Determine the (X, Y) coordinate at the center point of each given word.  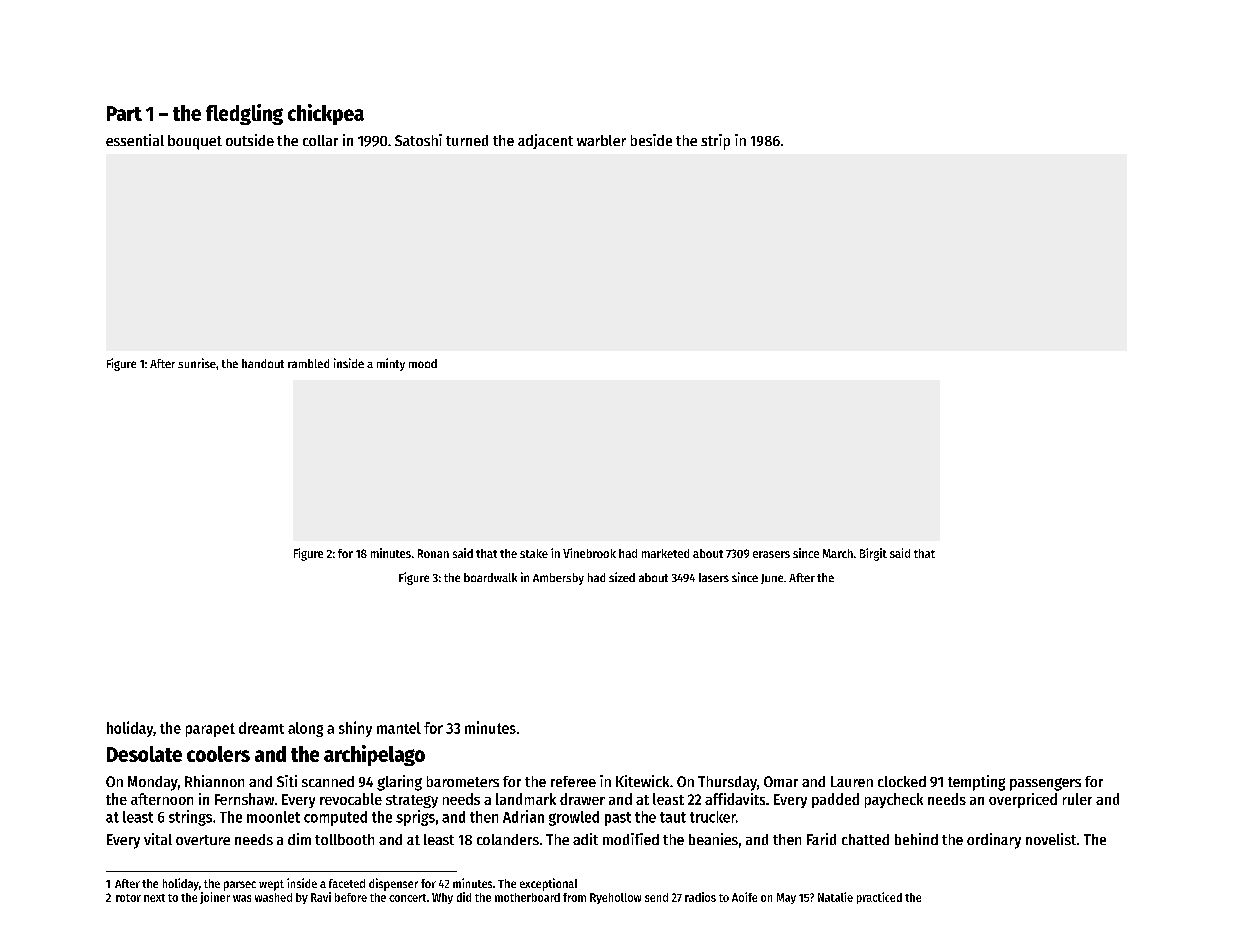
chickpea (326, 114)
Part (124, 113)
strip (715, 142)
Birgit (873, 554)
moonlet (273, 817)
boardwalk (490, 577)
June (772, 579)
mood (423, 363)
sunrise (197, 363)
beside (651, 140)
